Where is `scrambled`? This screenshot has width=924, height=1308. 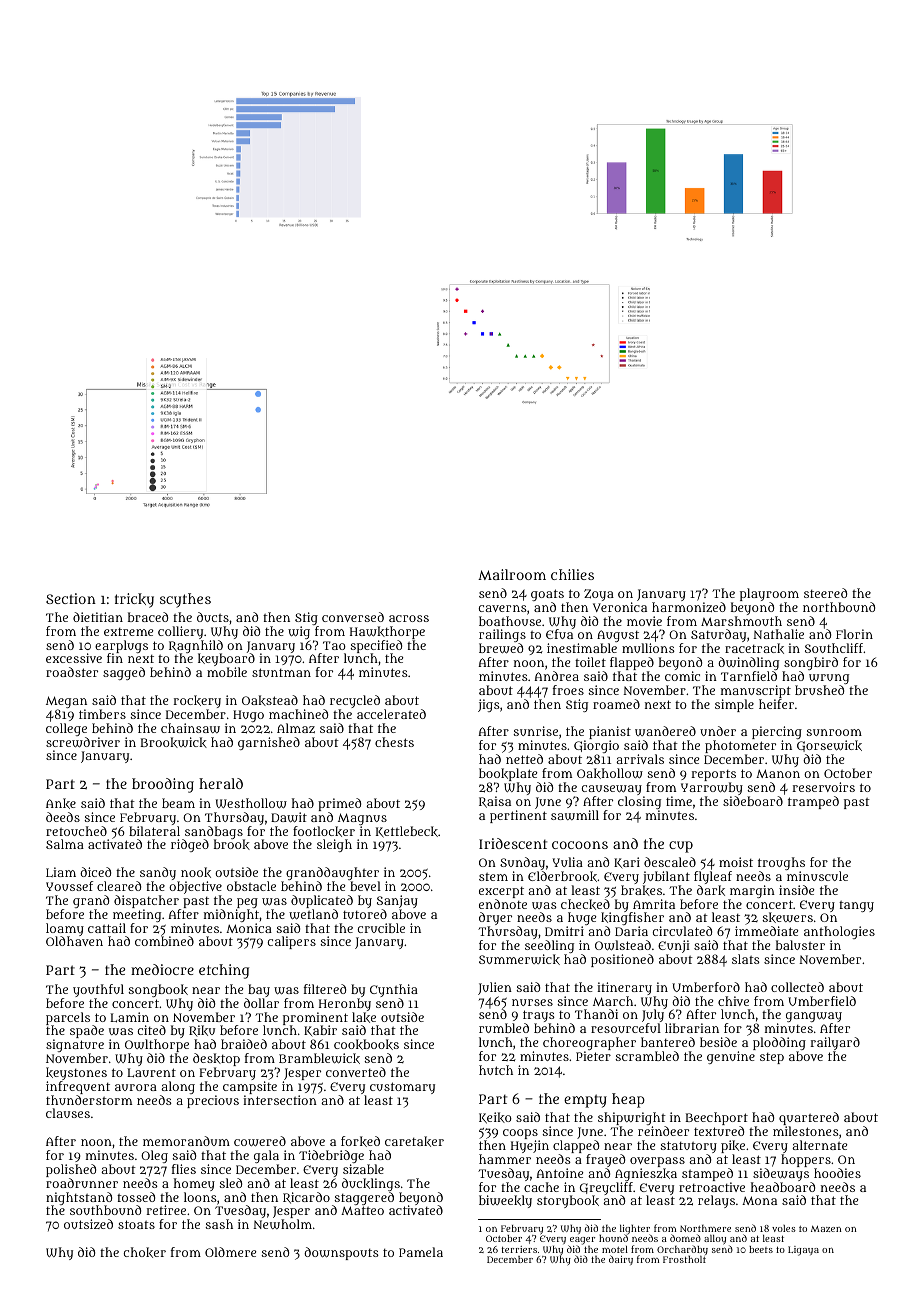
scrambled is located at coordinates (647, 1056).
